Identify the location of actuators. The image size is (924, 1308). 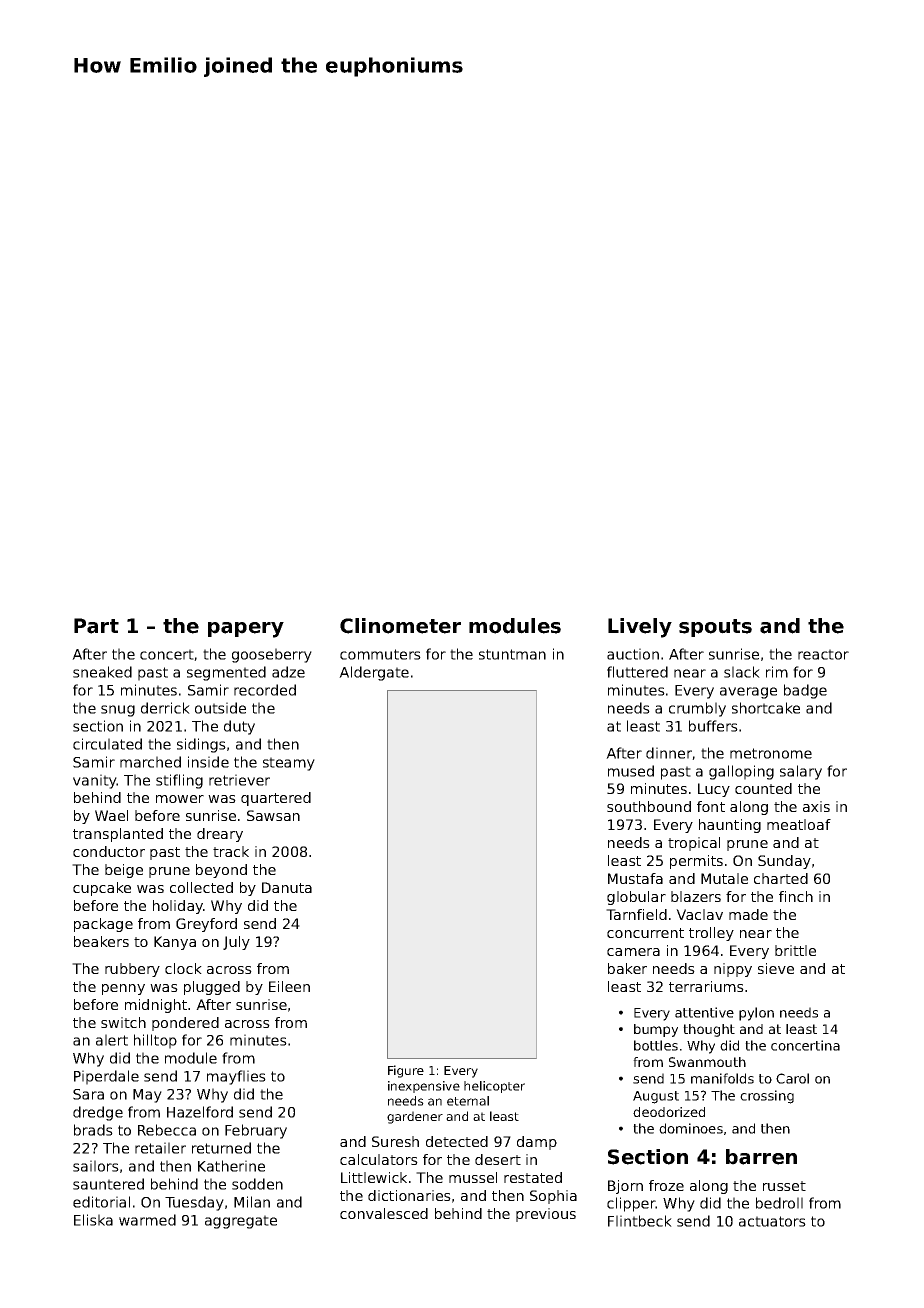
(772, 1221).
